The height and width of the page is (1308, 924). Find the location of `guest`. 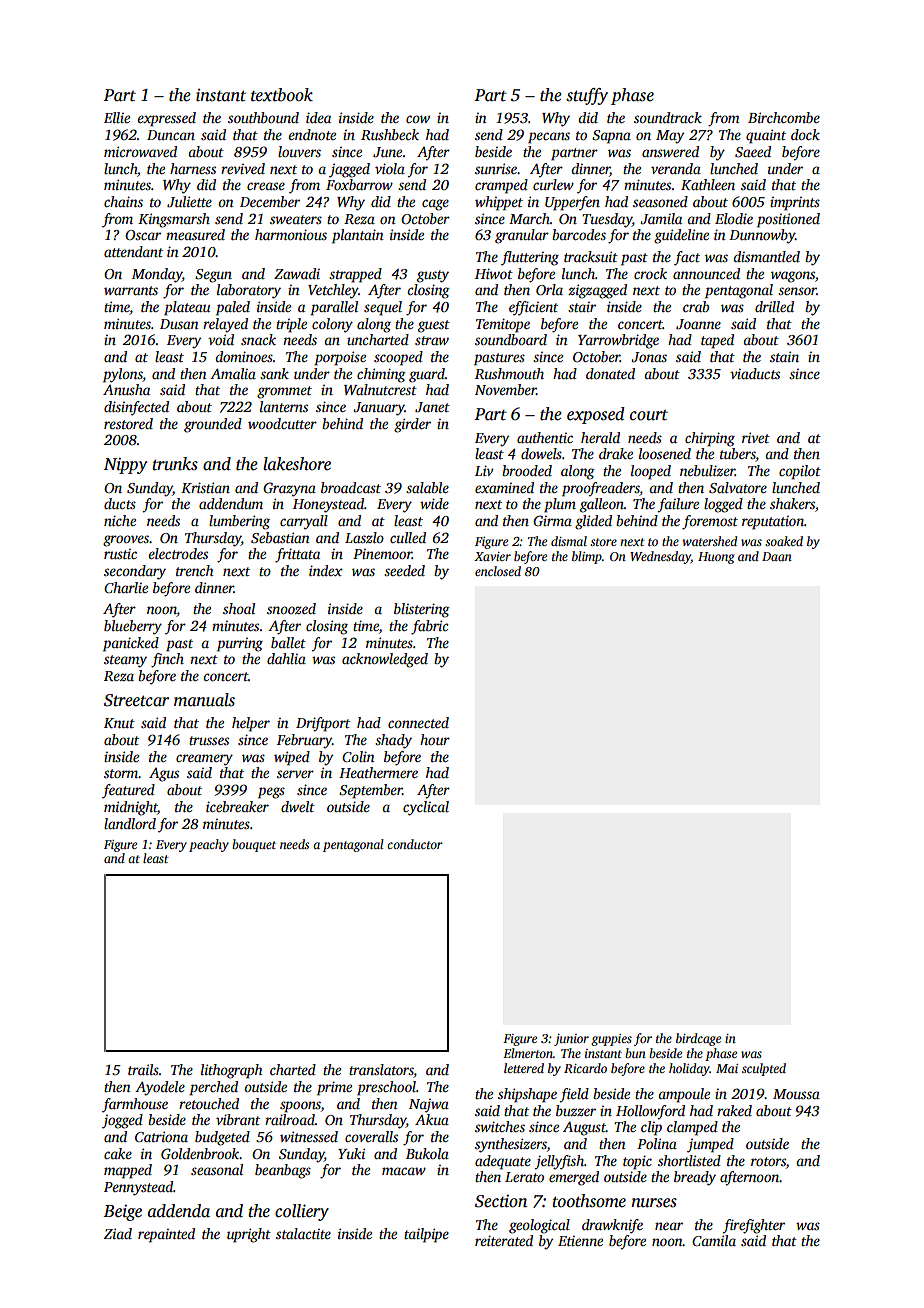

guest is located at coordinates (434, 326).
